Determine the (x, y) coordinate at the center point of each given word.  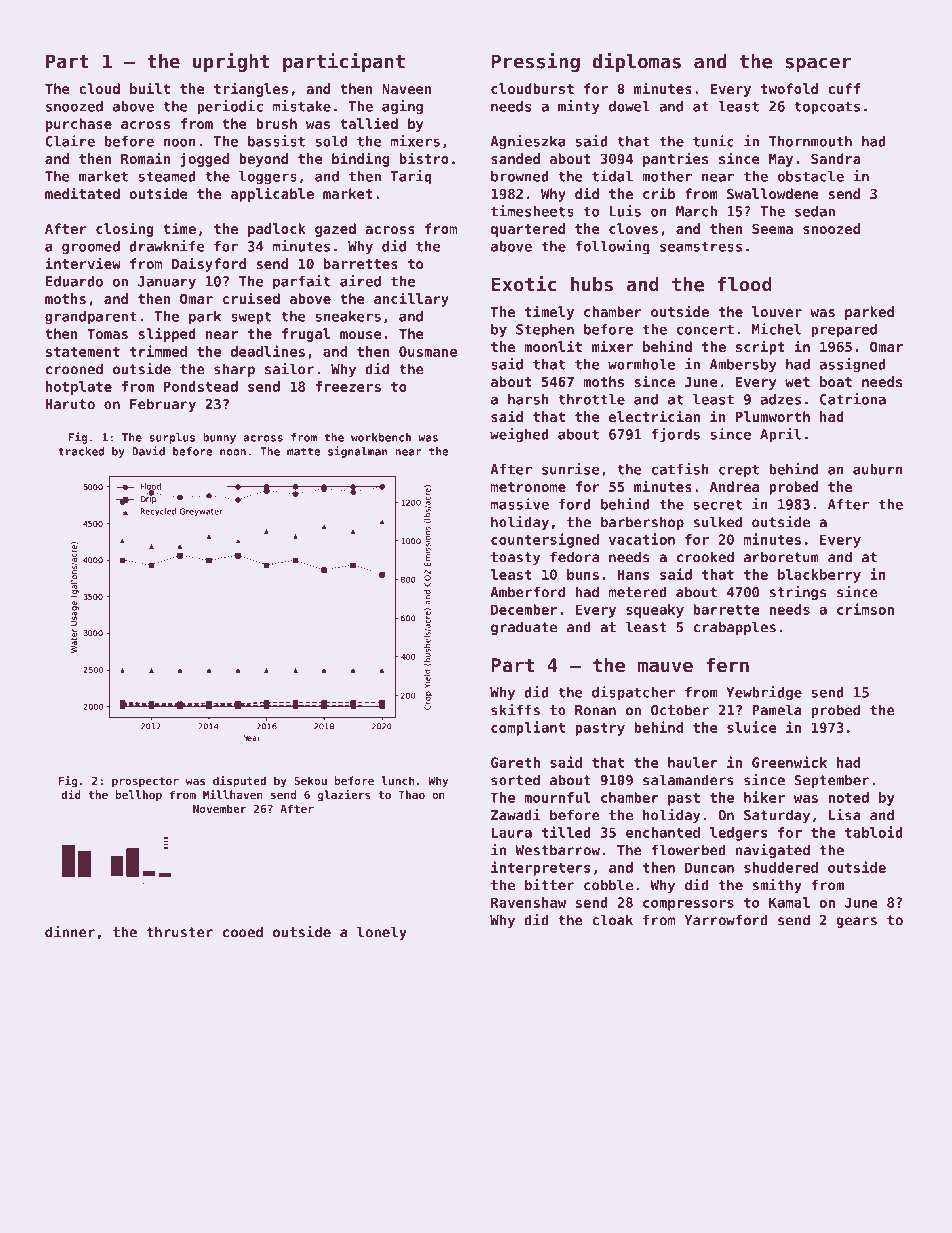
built (150, 88)
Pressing (535, 62)
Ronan (595, 710)
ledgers (739, 834)
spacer (818, 64)
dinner (70, 932)
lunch (398, 780)
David (148, 451)
